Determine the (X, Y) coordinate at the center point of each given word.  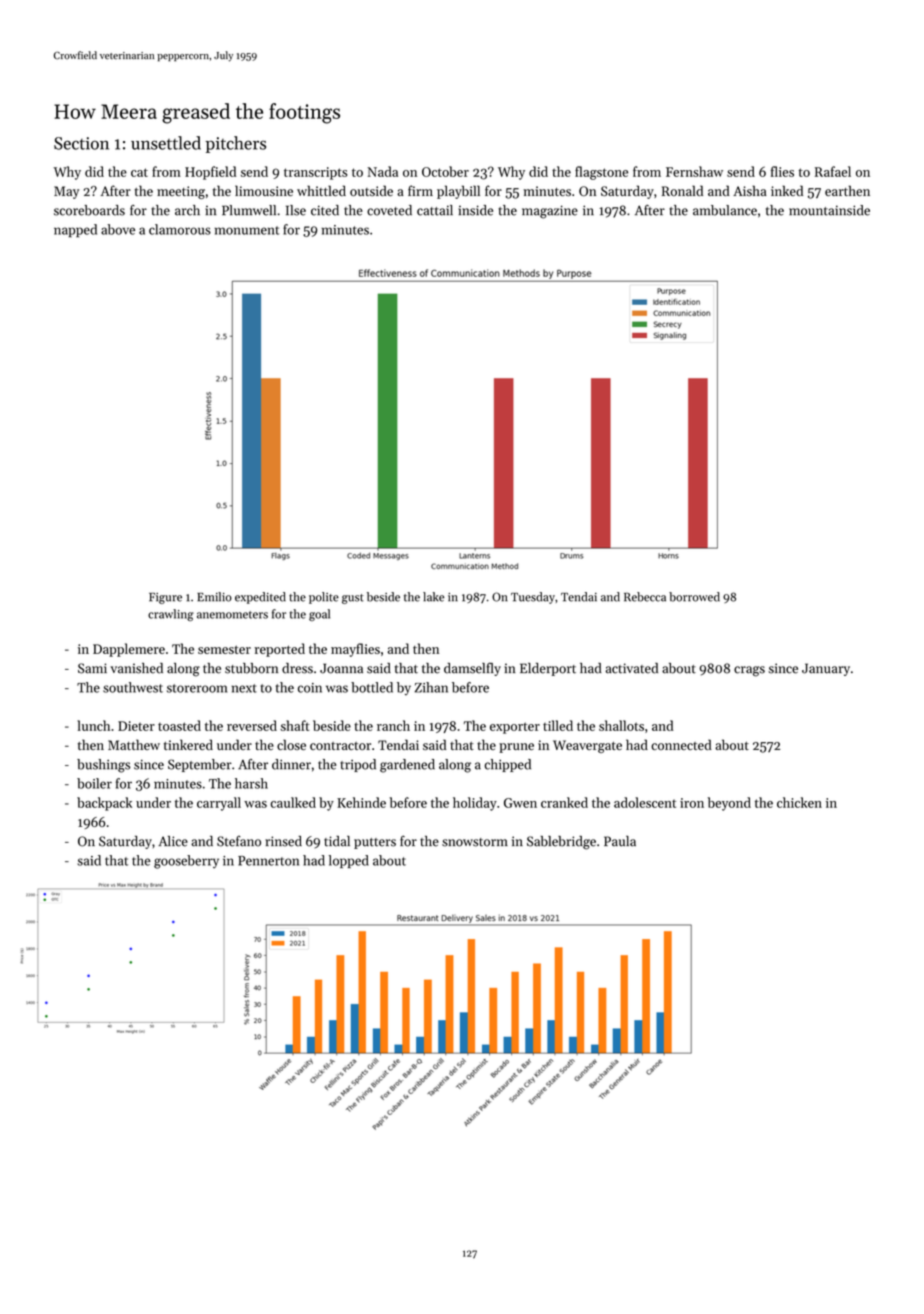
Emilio (214, 597)
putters (375, 843)
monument (246, 230)
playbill (458, 192)
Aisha (750, 190)
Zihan (431, 687)
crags (749, 671)
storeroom (197, 688)
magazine (550, 212)
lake (433, 597)
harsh (251, 783)
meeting (181, 192)
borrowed (694, 597)
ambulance (725, 210)
